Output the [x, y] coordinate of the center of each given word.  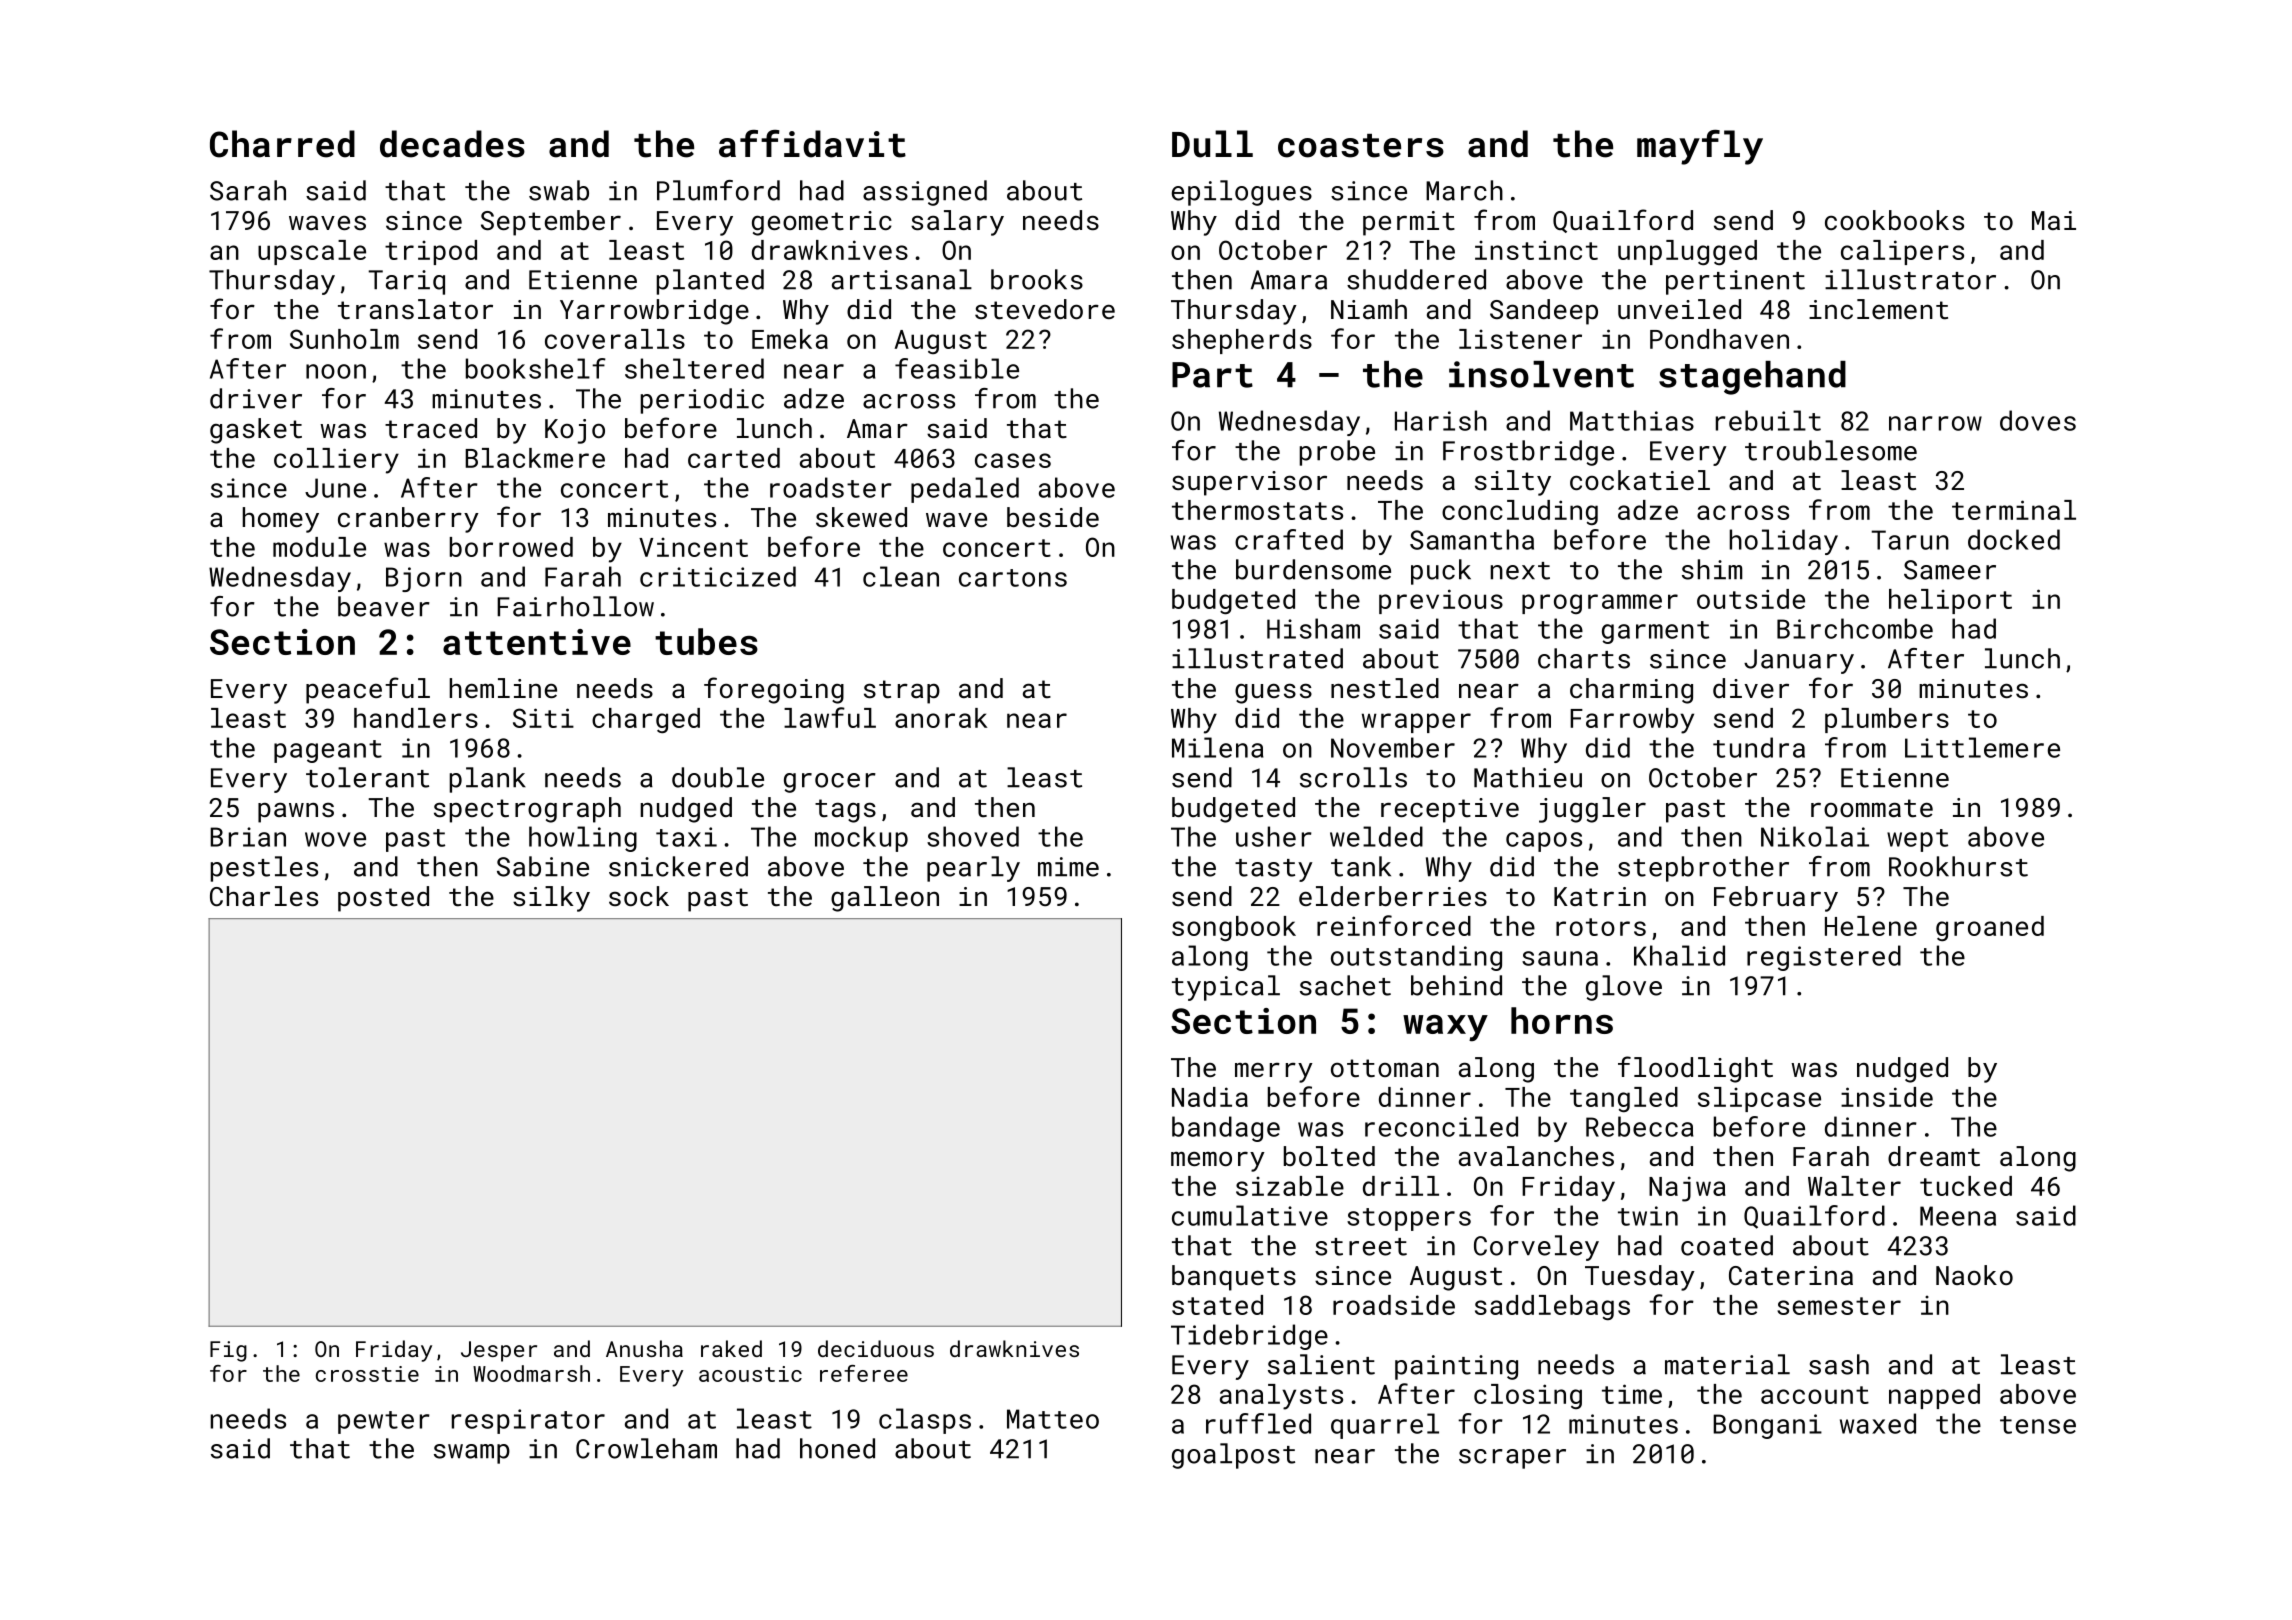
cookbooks [1894, 220]
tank [1361, 866]
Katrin [1600, 896]
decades [452, 144]
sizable [1290, 1186]
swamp [472, 1454]
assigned [925, 193]
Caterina [1791, 1276]
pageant [328, 751]
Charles [264, 896]
